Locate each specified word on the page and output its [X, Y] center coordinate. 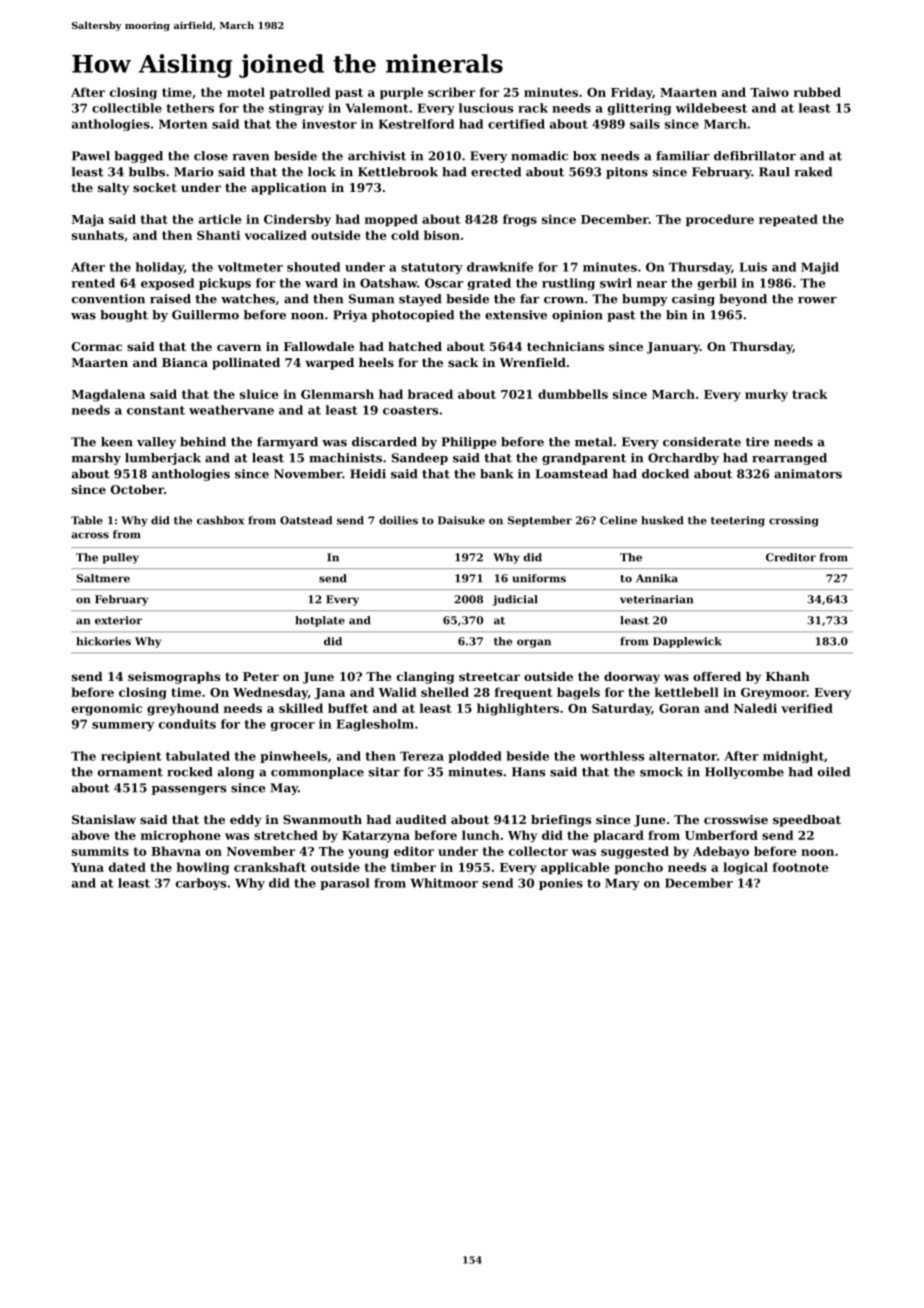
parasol [345, 884]
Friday [631, 93]
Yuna [87, 867]
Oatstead [306, 520]
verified [807, 708]
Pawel [91, 156]
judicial [515, 600]
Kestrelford [416, 124]
